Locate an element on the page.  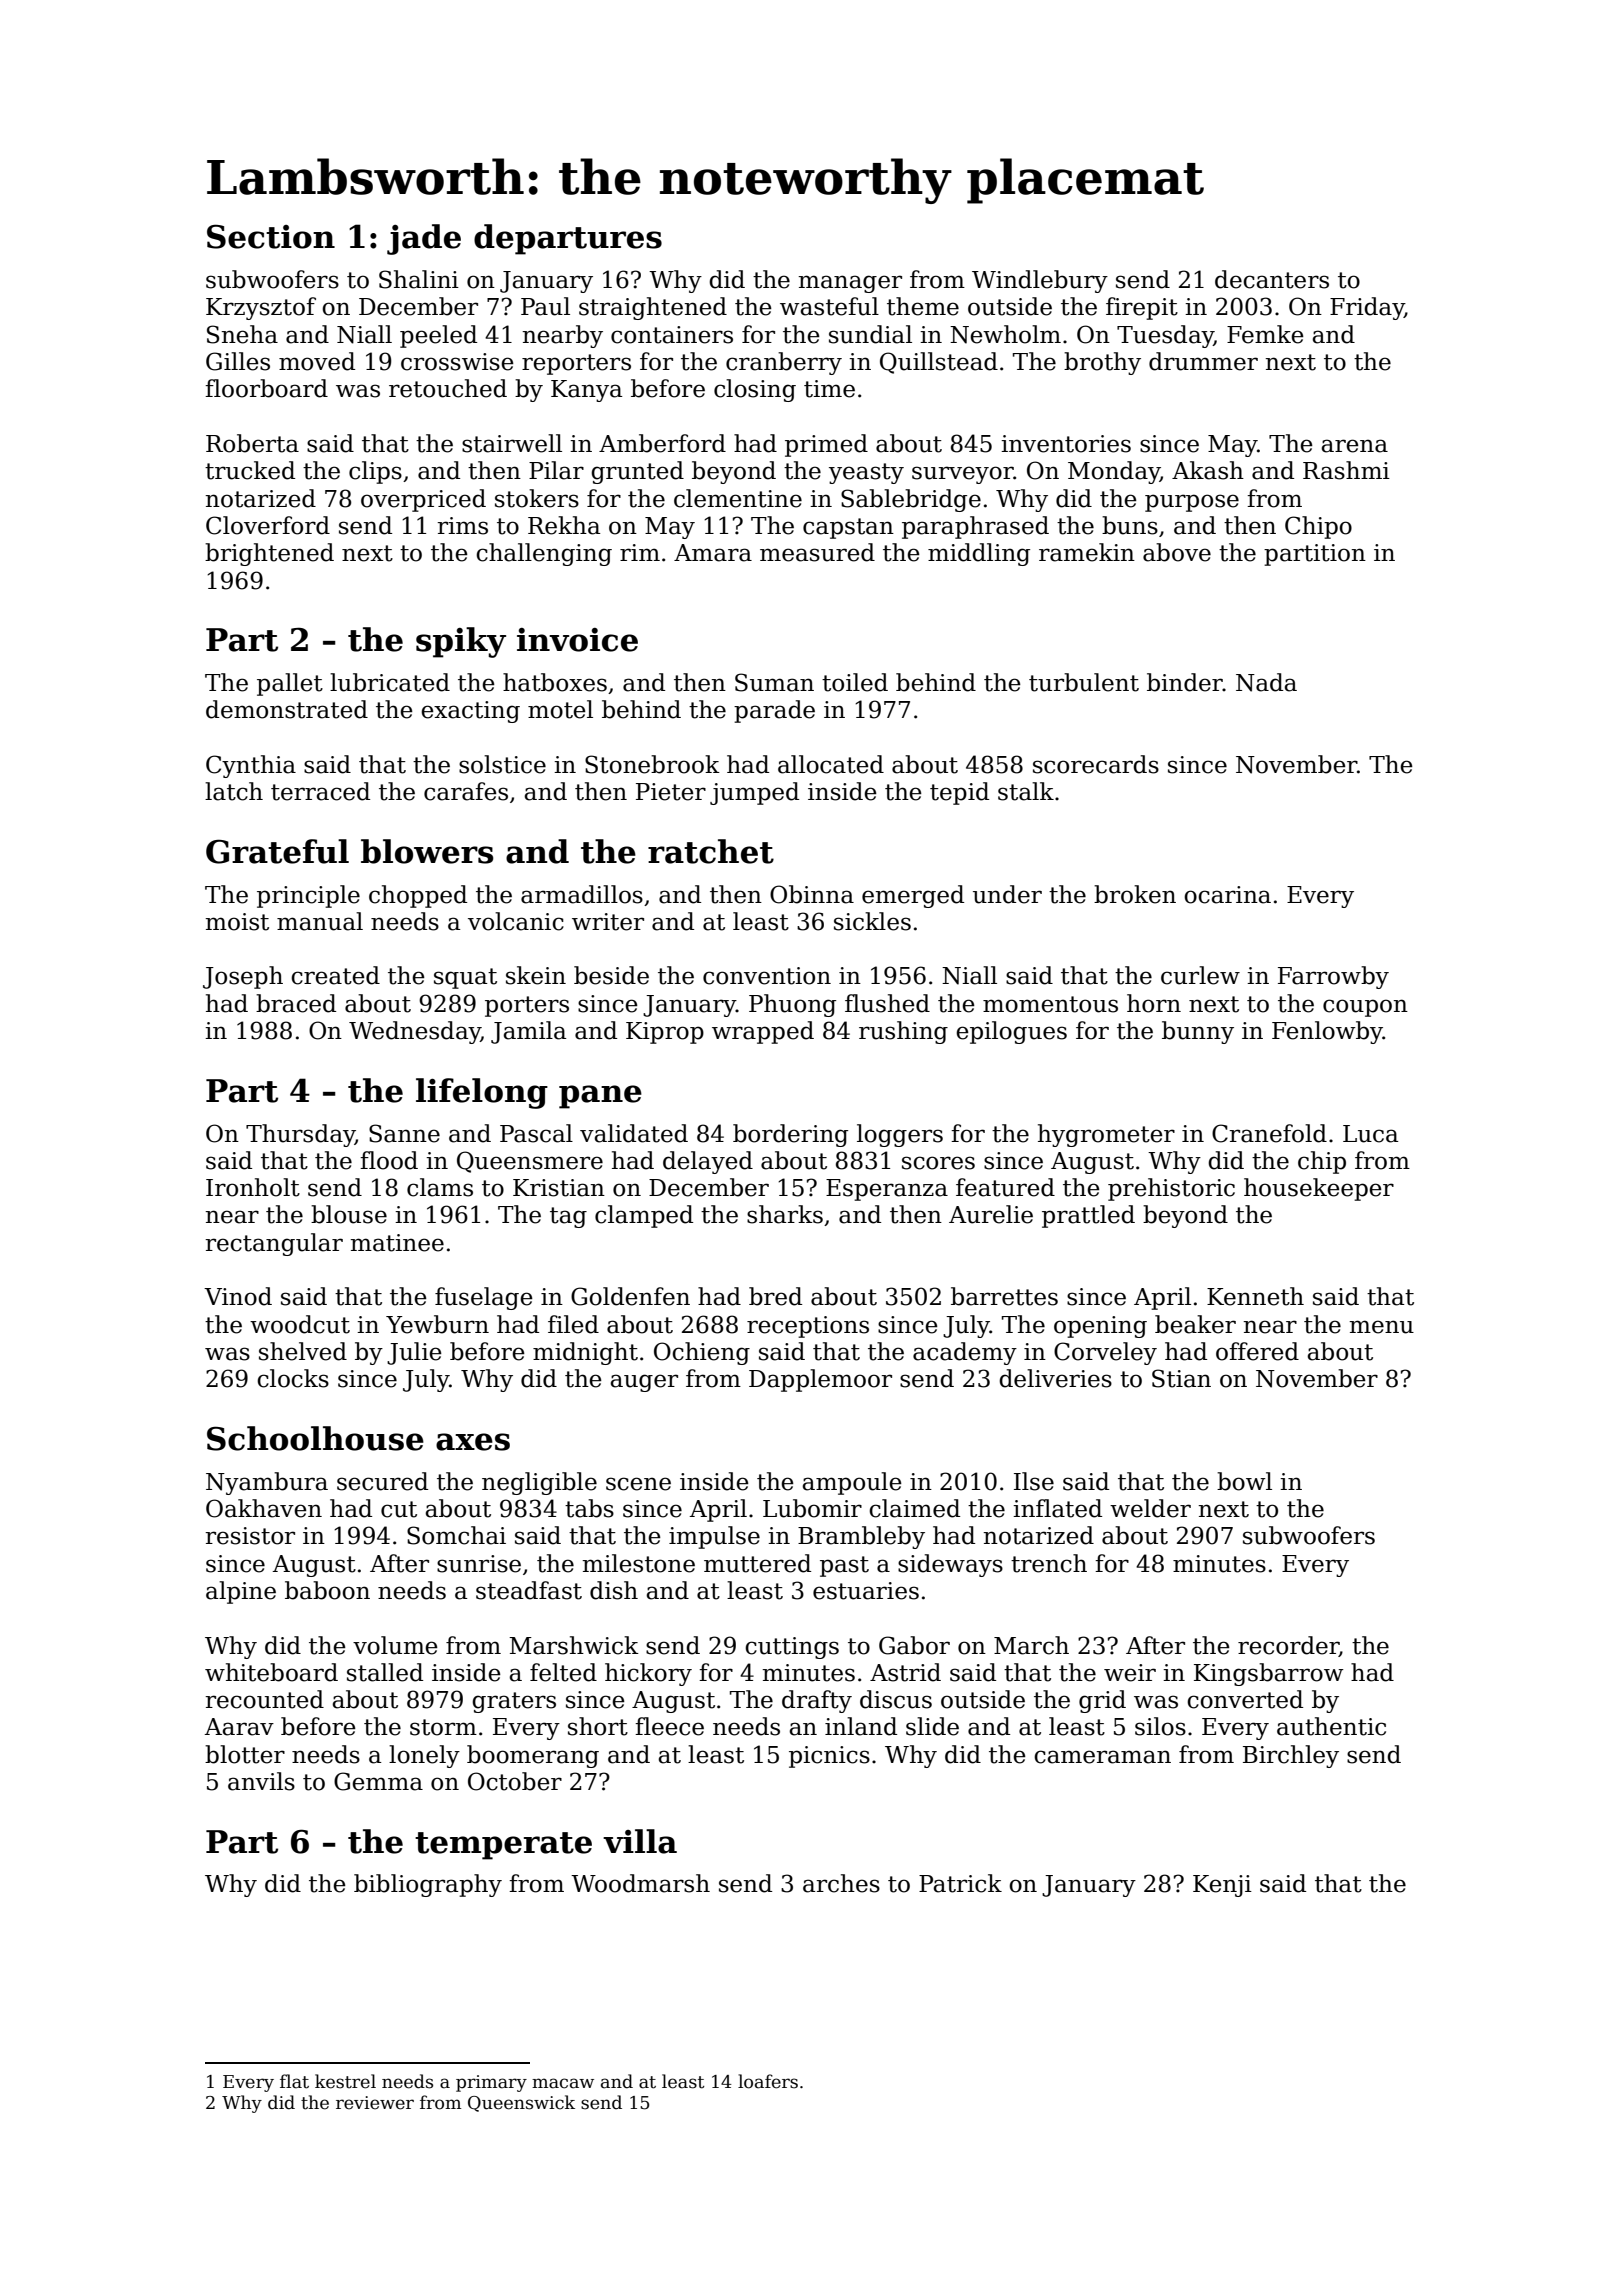
manager is located at coordinates (850, 284).
